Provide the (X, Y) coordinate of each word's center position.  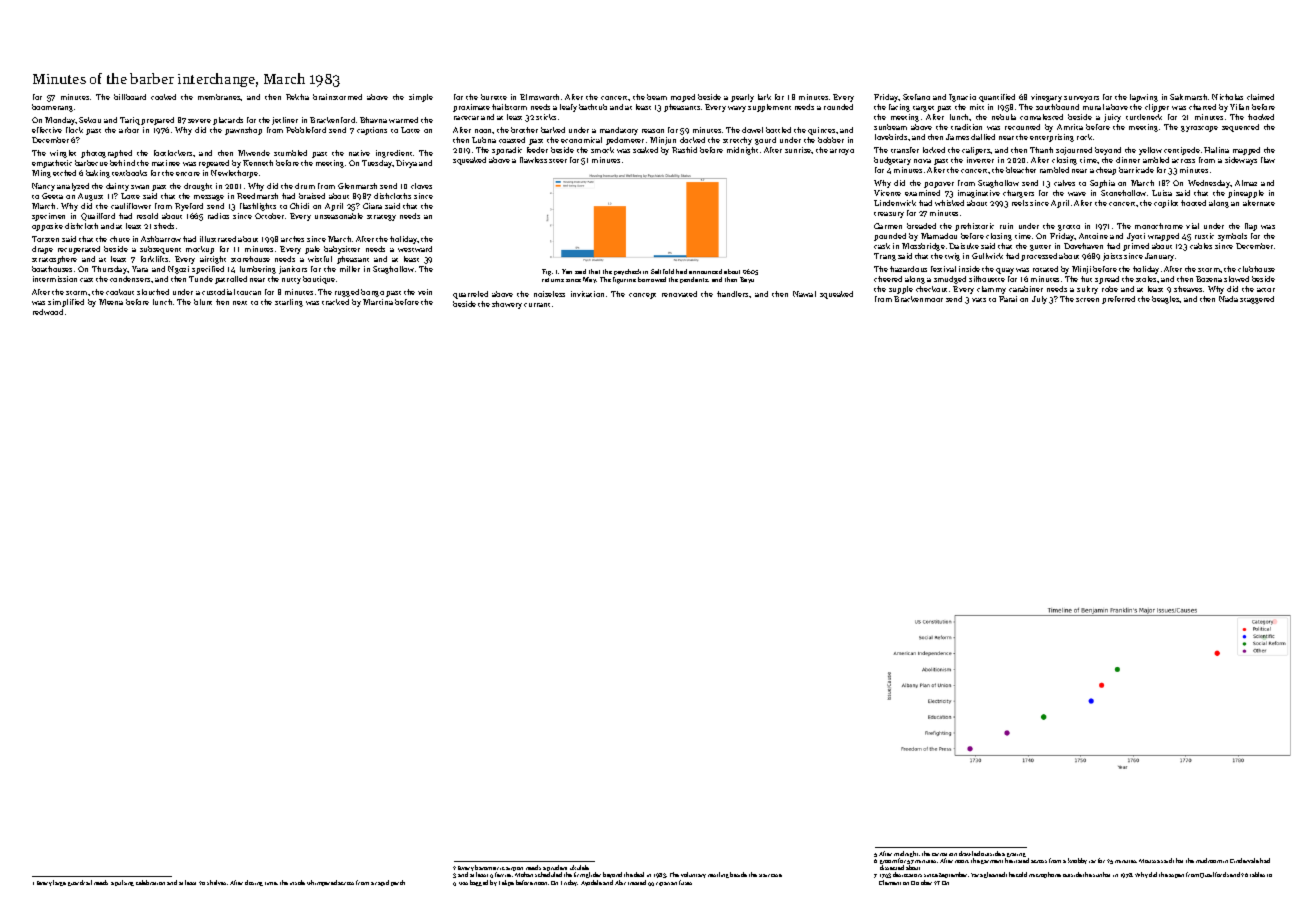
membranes (219, 97)
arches (292, 239)
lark (764, 97)
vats (979, 300)
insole (297, 882)
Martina (378, 302)
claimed (1260, 97)
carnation (944, 854)
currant (537, 305)
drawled (969, 853)
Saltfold (662, 271)
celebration (150, 882)
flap (1251, 227)
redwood (48, 312)
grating (1016, 855)
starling (289, 303)
